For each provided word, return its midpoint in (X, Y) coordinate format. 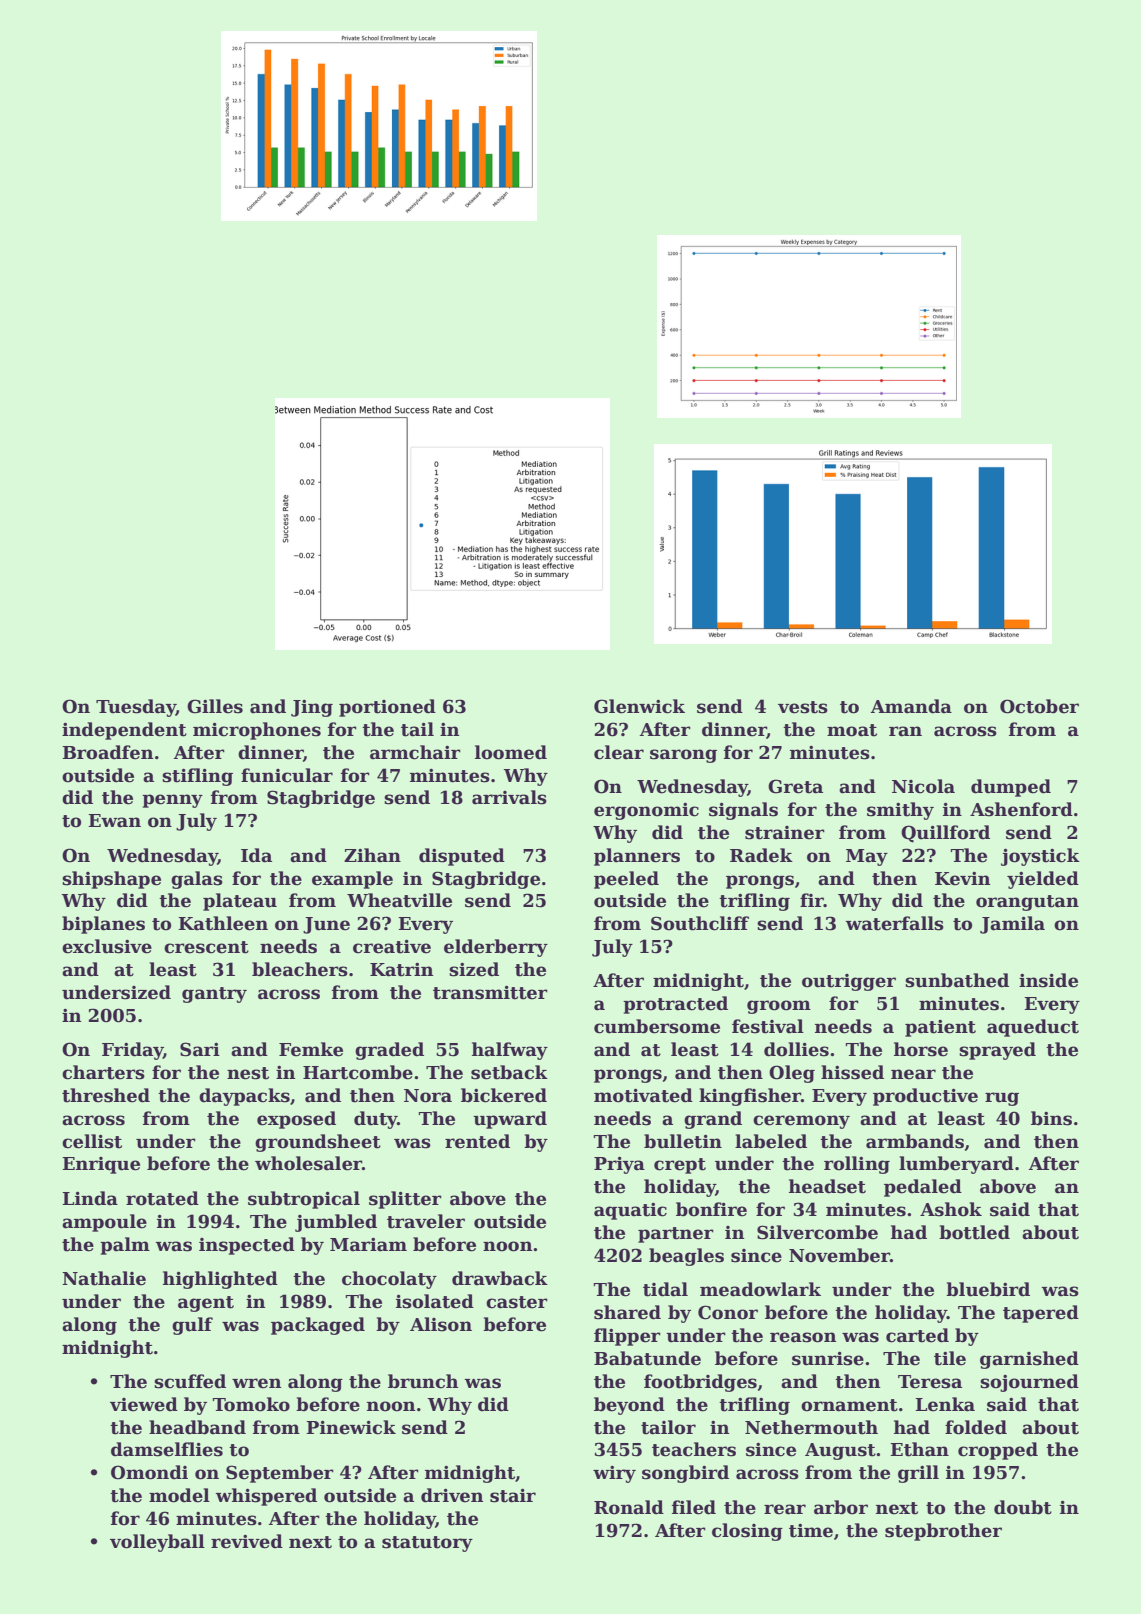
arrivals (509, 797)
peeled (626, 880)
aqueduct (1033, 1028)
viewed (144, 1404)
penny (172, 801)
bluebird (988, 1289)
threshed (106, 1095)
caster (517, 1302)
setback (509, 1072)
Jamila (1012, 925)
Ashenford (1021, 809)
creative (392, 947)
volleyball (157, 1543)
